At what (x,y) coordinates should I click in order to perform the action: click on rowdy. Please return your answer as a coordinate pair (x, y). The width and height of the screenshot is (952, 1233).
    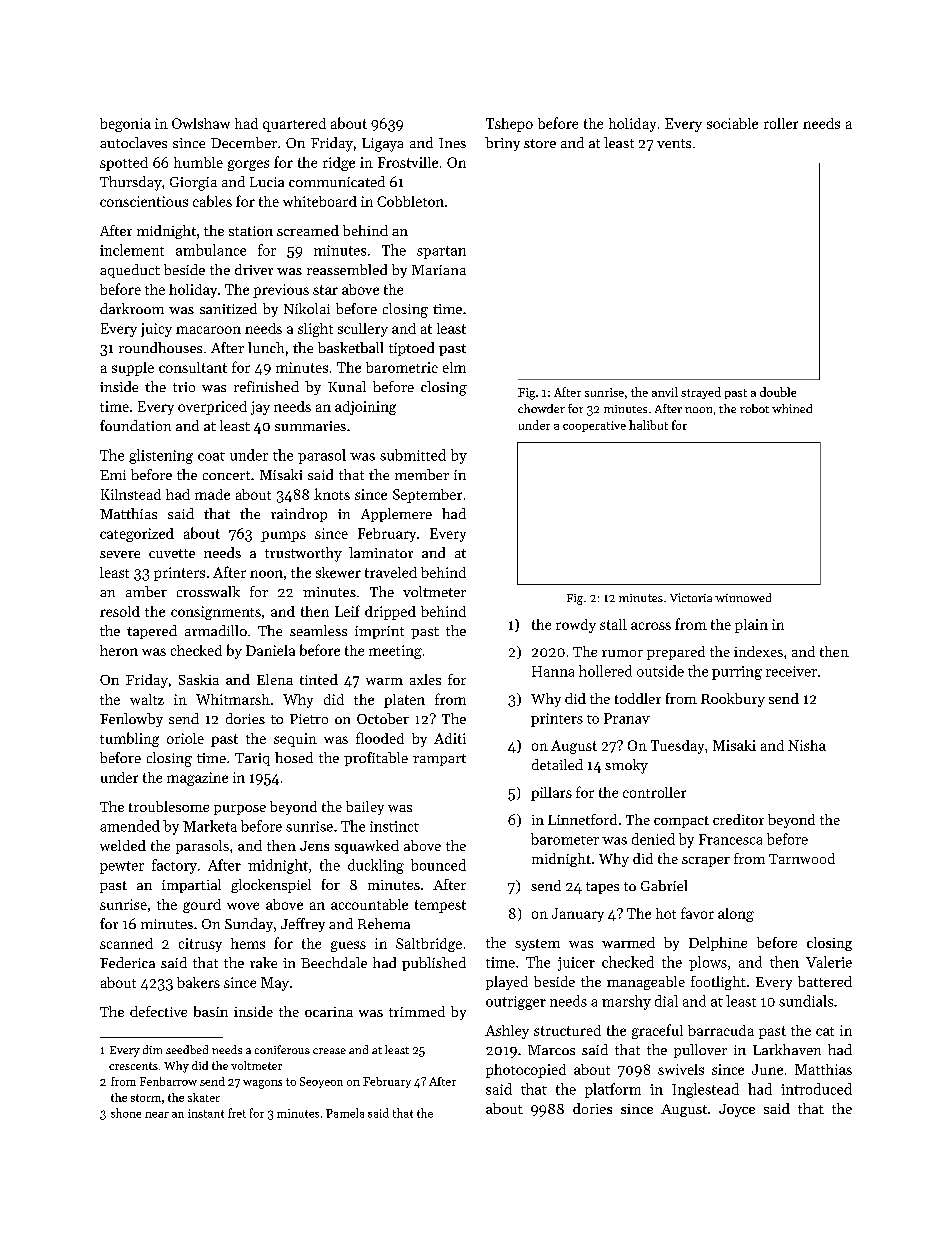
    Looking at the image, I should click on (576, 626).
